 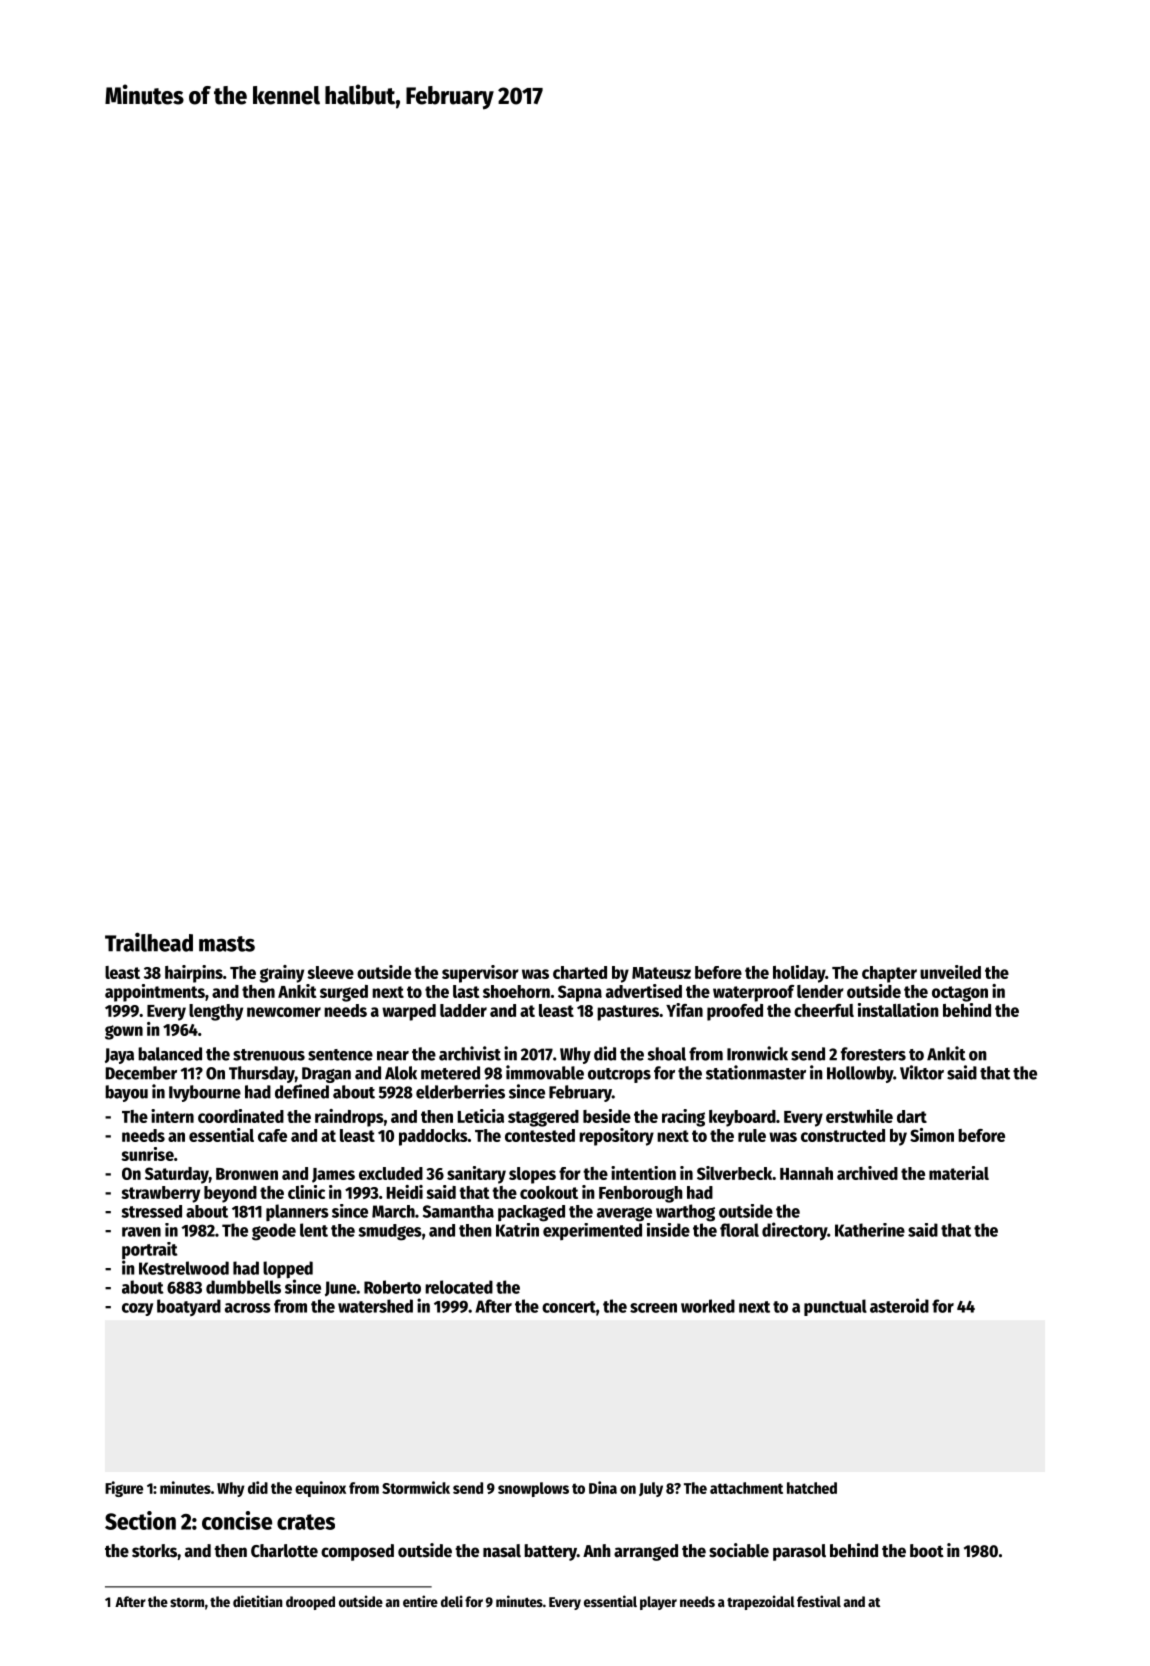 I want to click on dietitian, so click(x=258, y=1601).
